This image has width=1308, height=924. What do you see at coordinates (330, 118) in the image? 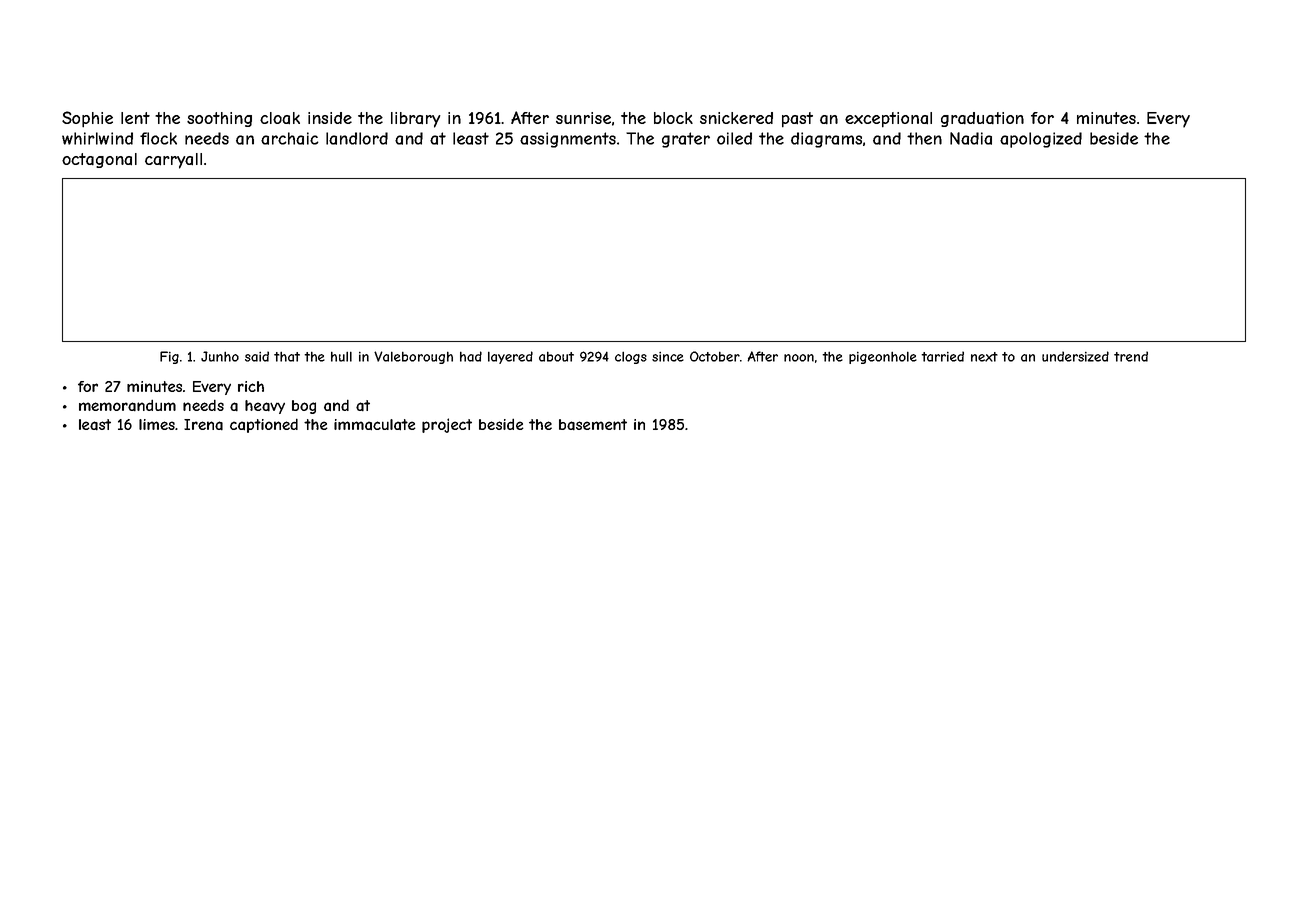
I see `inside` at bounding box center [330, 118].
